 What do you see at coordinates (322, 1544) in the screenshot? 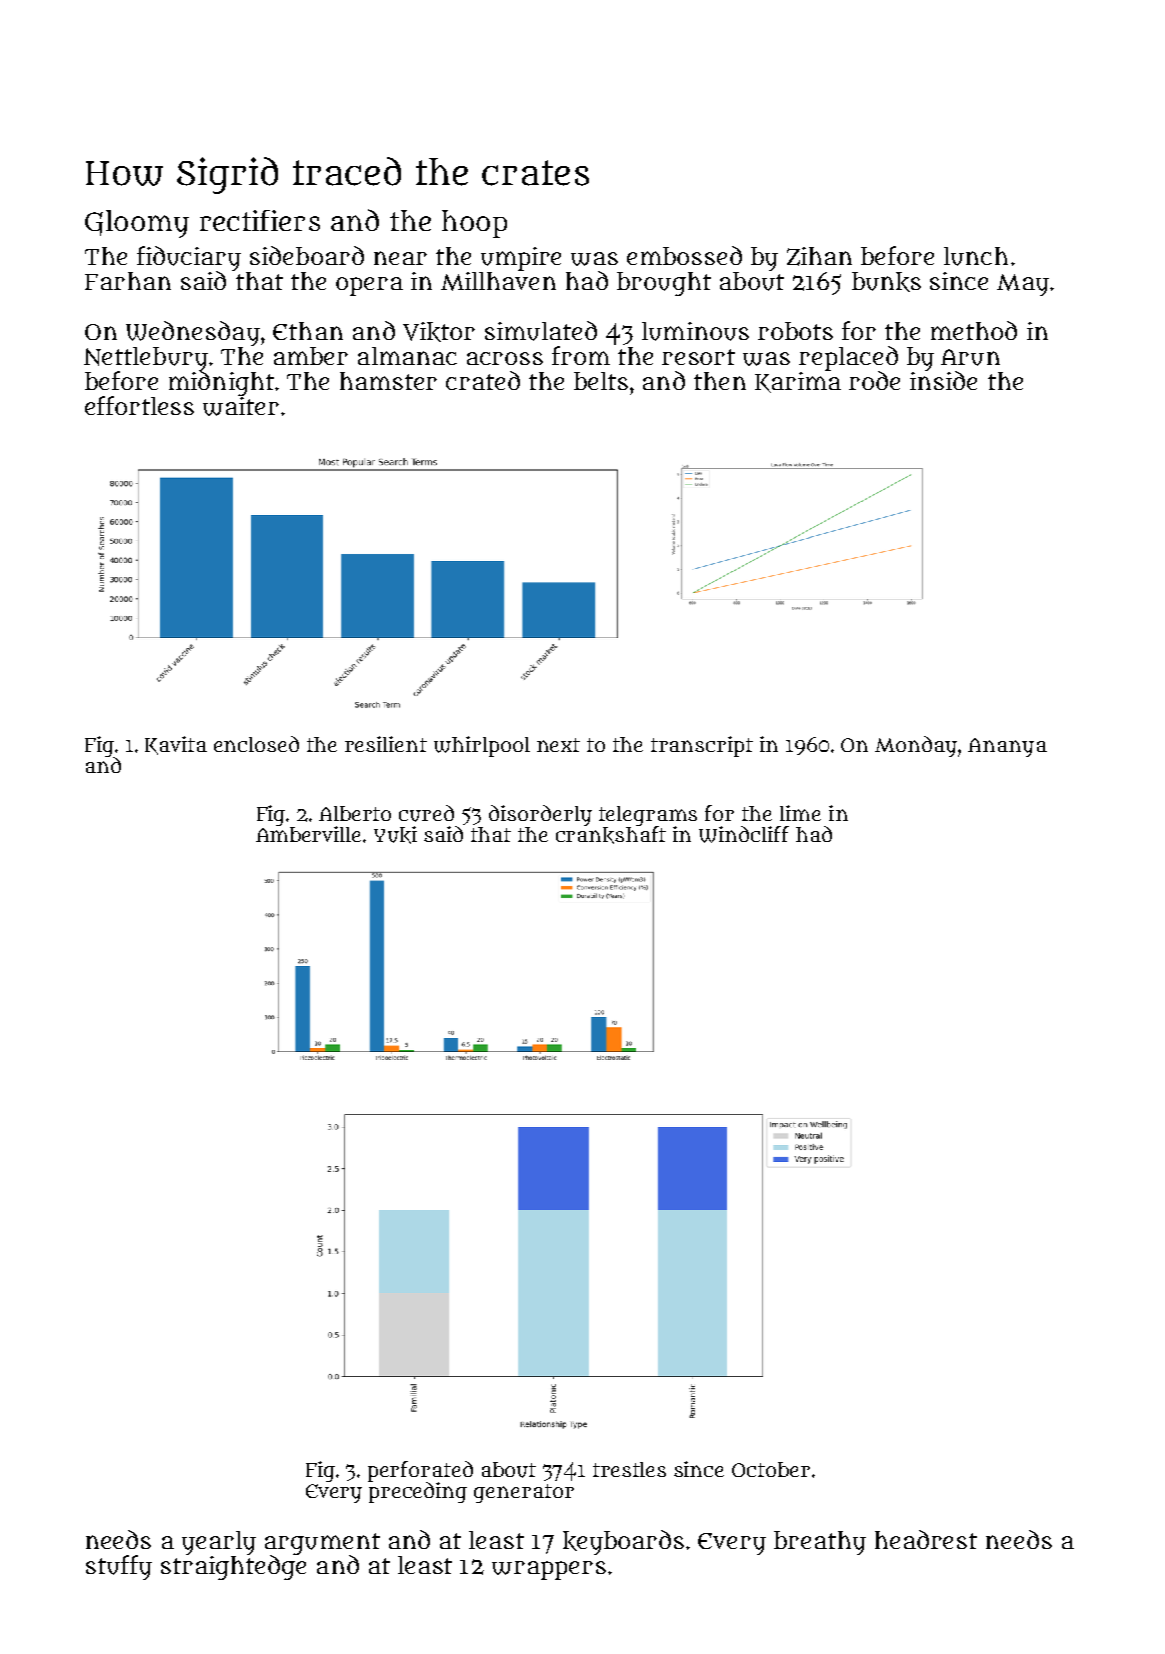
I see `argument` at bounding box center [322, 1544].
